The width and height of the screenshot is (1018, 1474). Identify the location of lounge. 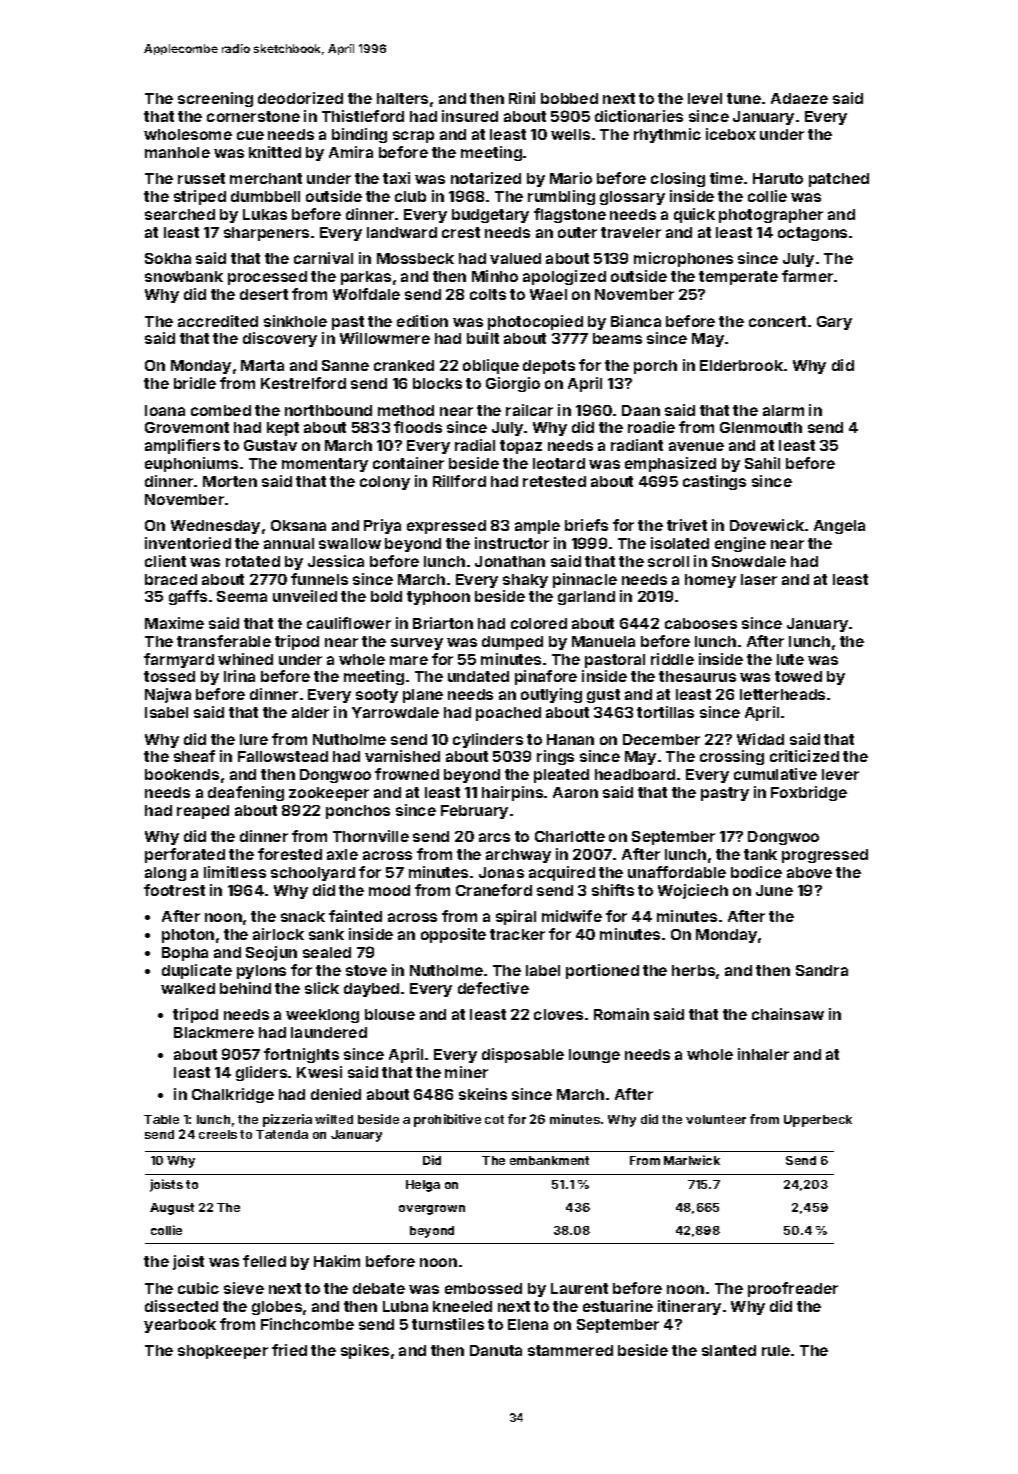
(594, 1056).
